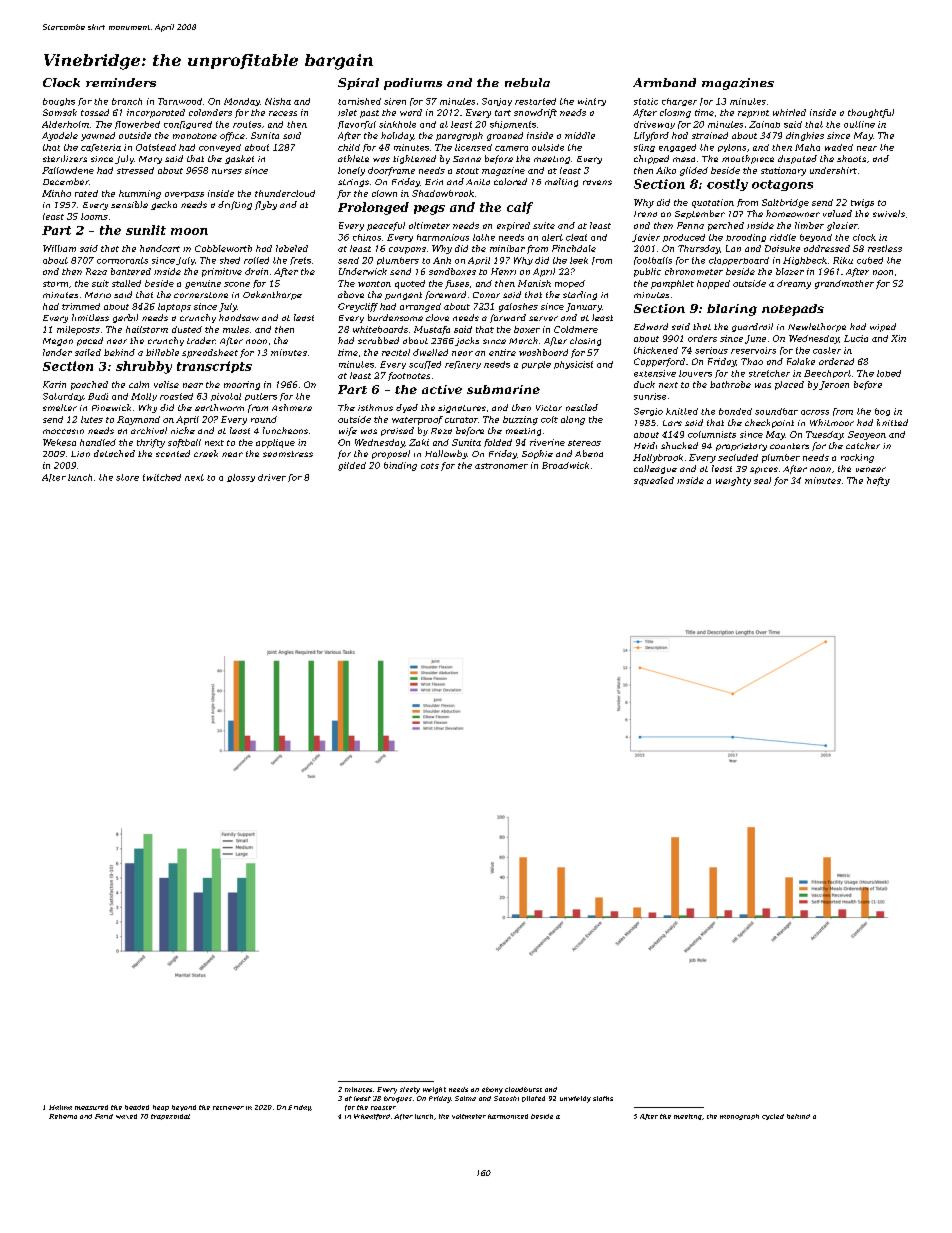 This document has height=1233, width=952. I want to click on Armband, so click(664, 82).
